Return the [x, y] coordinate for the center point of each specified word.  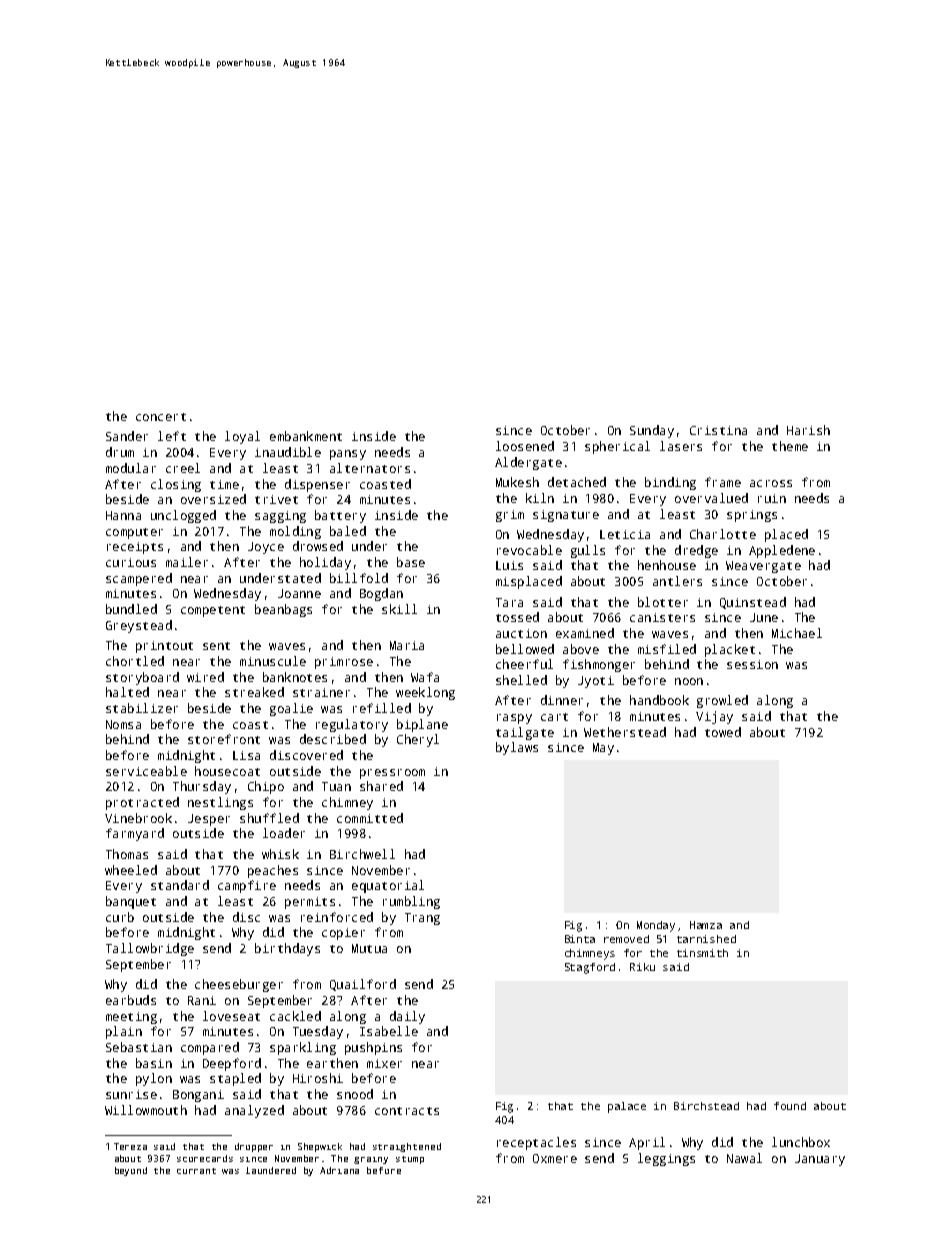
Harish [808, 430]
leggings [666, 1159]
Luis [509, 565]
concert [161, 417]
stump [410, 1160]
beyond [131, 1171]
